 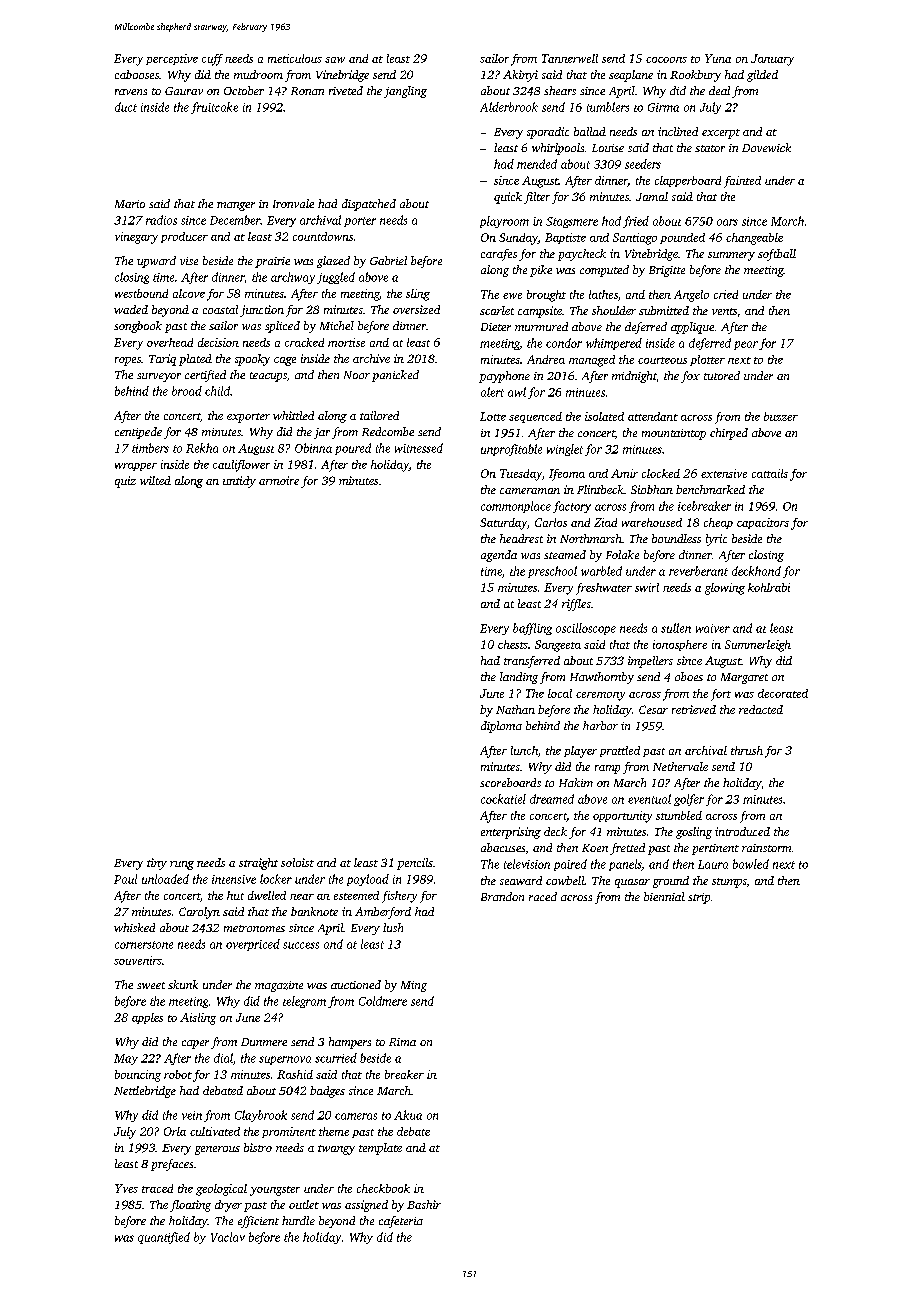 What do you see at coordinates (570, 58) in the document?
I see `Tannerwell` at bounding box center [570, 58].
